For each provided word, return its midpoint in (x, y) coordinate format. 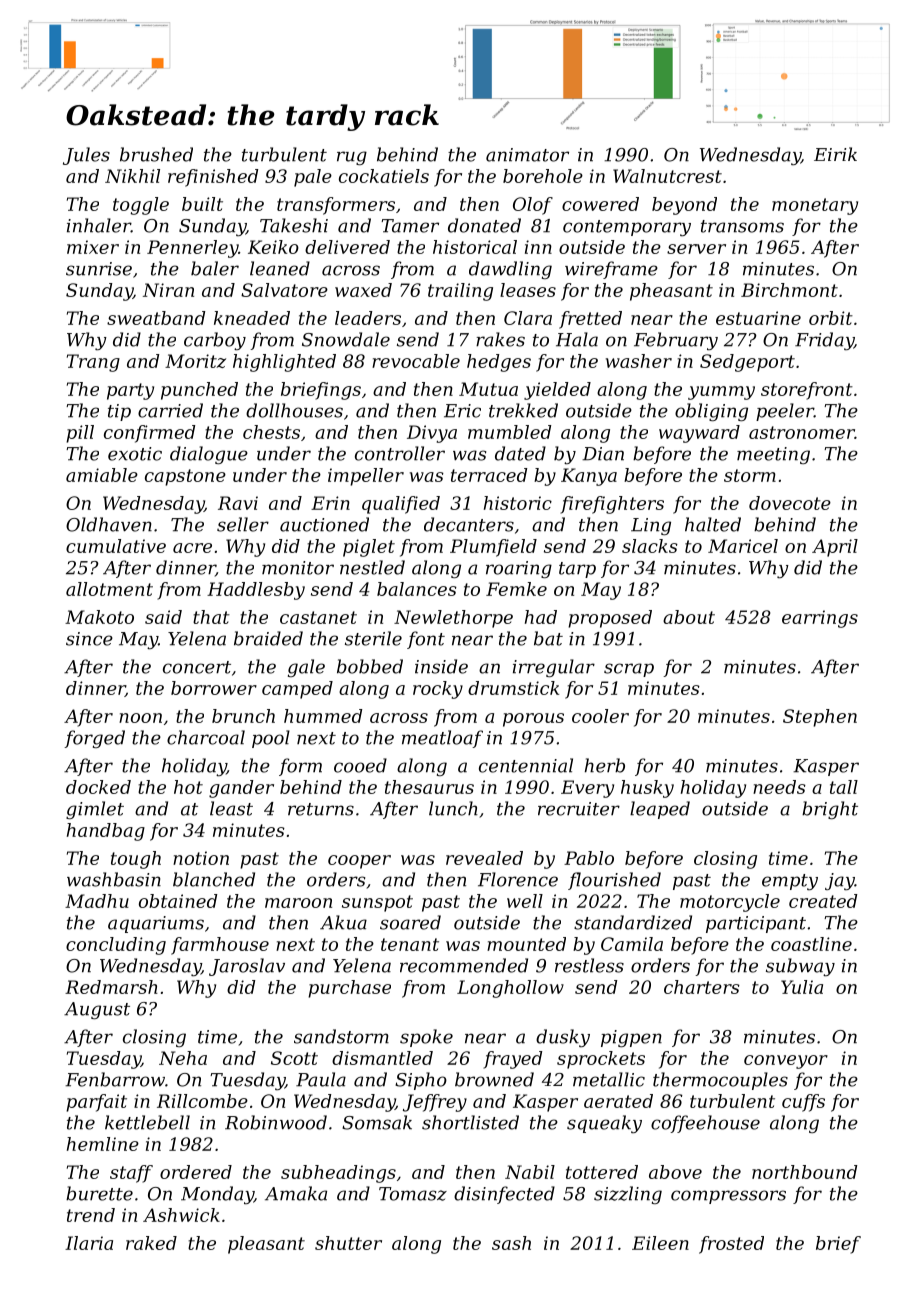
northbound (804, 1172)
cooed (360, 765)
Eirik (835, 154)
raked (151, 1243)
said (163, 617)
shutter (348, 1243)
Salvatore (284, 290)
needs (779, 787)
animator (527, 155)
